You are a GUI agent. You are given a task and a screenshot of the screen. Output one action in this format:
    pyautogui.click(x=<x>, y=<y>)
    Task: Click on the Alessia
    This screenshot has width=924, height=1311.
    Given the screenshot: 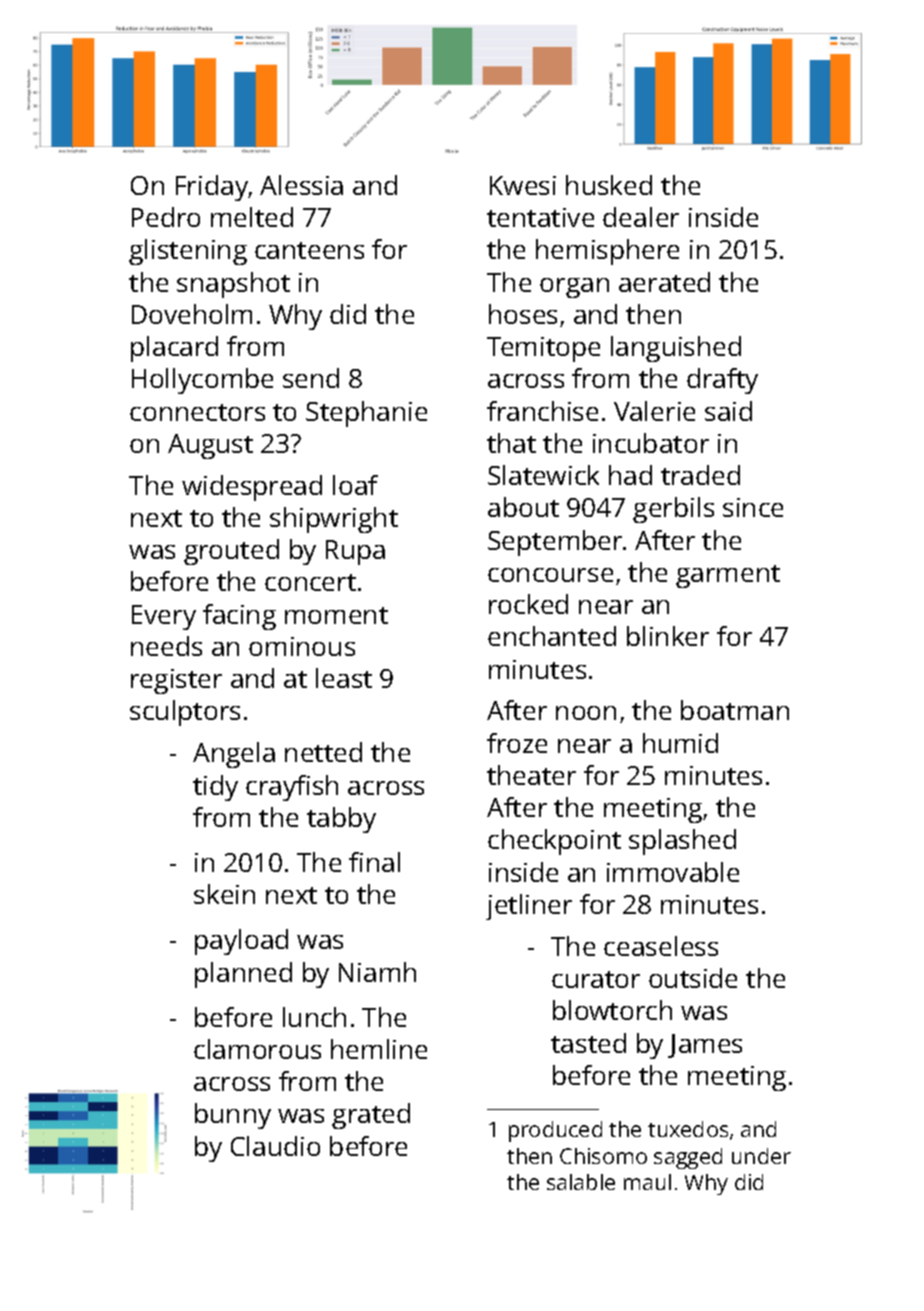 What is the action you would take?
    pyautogui.click(x=301, y=185)
